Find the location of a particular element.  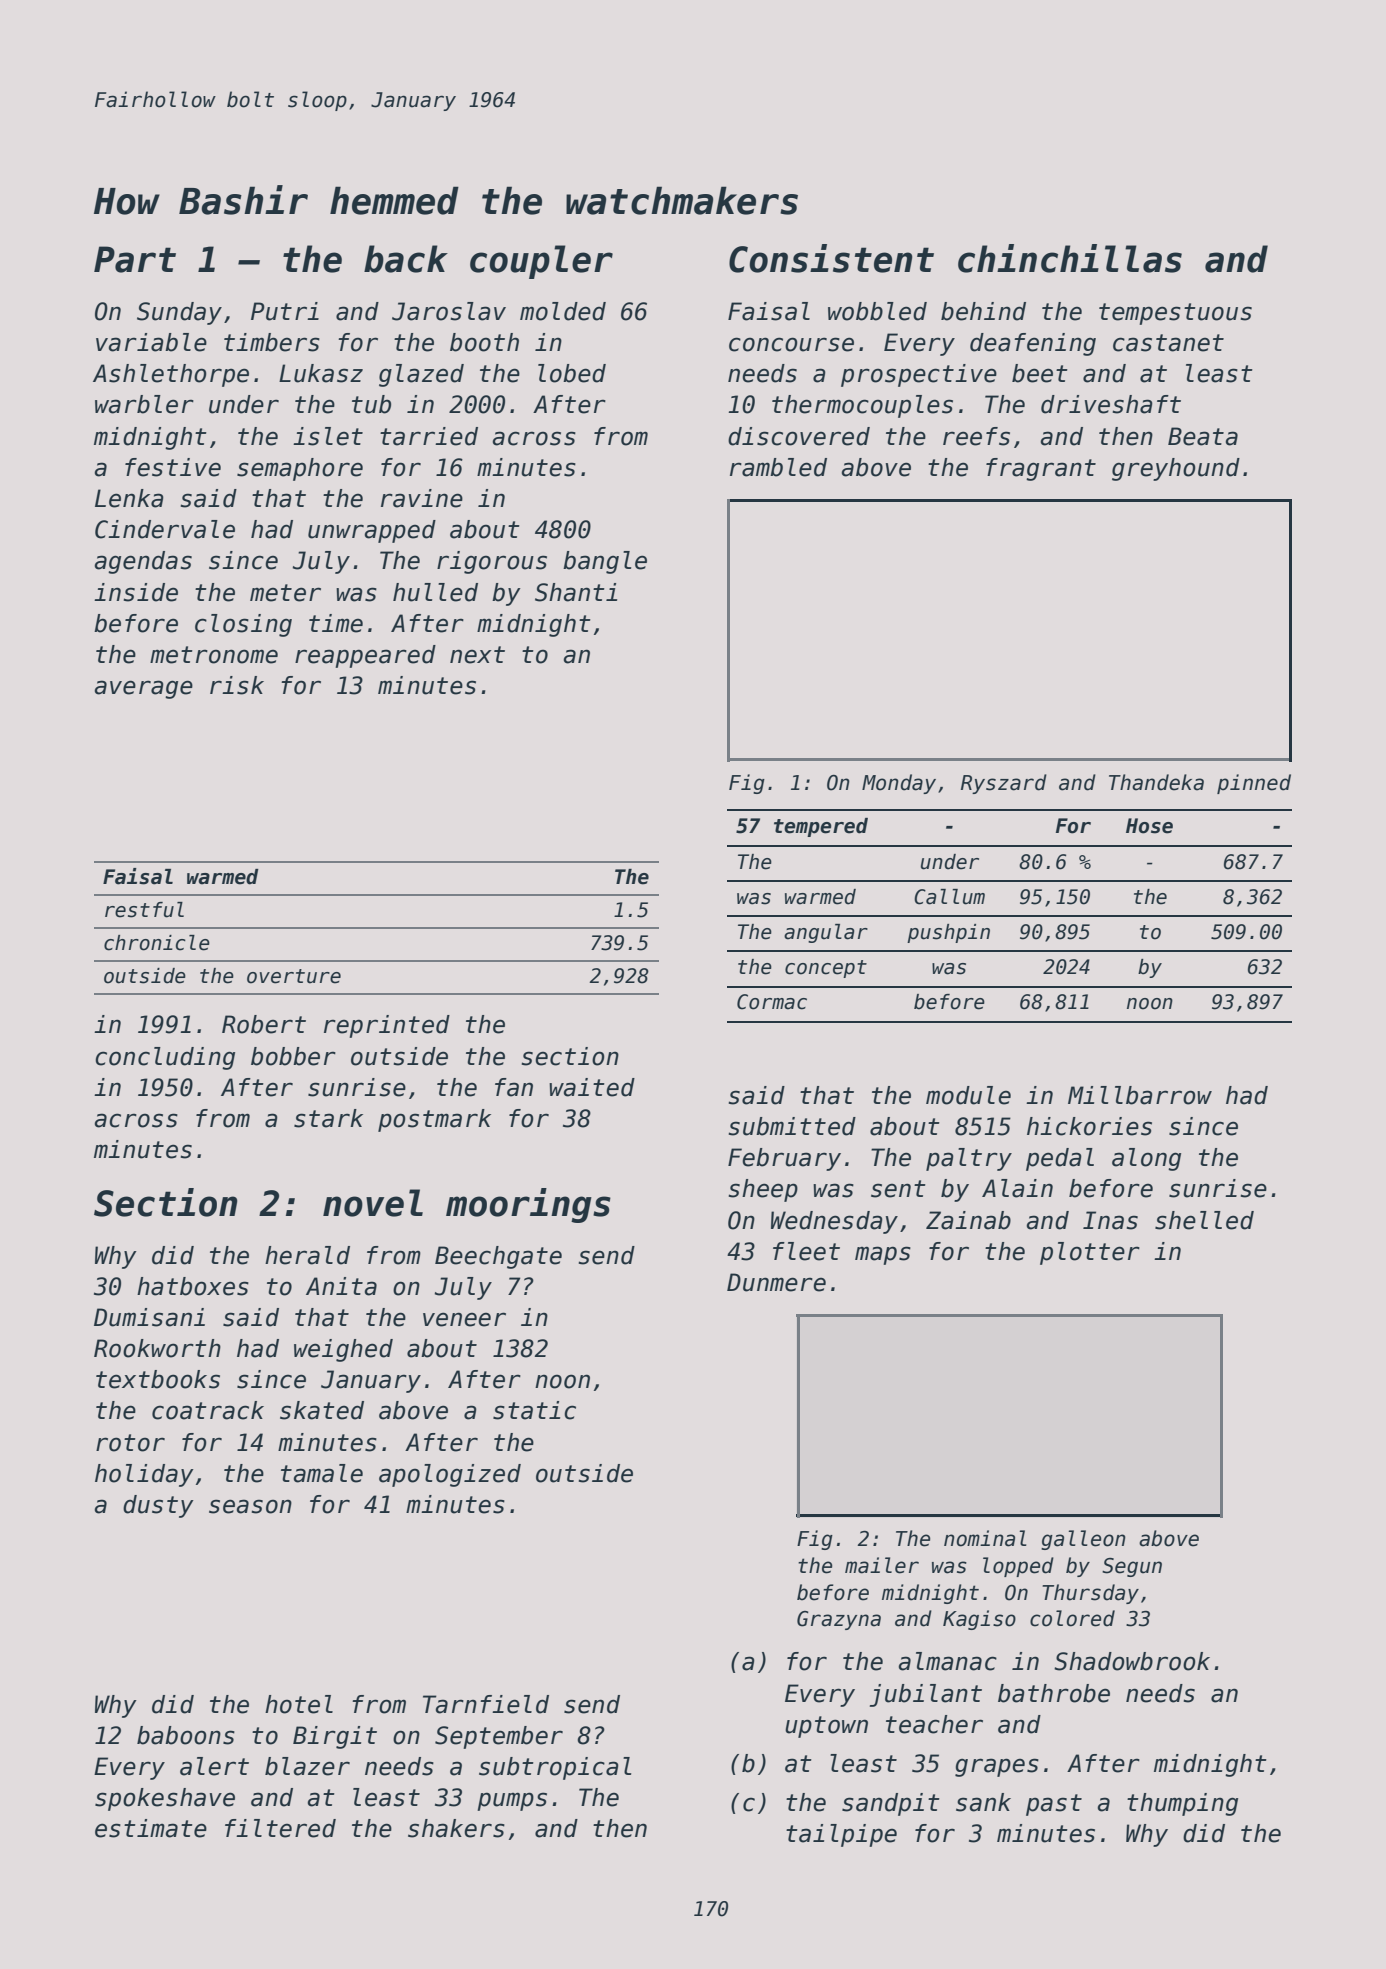

wobbled is located at coordinates (877, 311).
